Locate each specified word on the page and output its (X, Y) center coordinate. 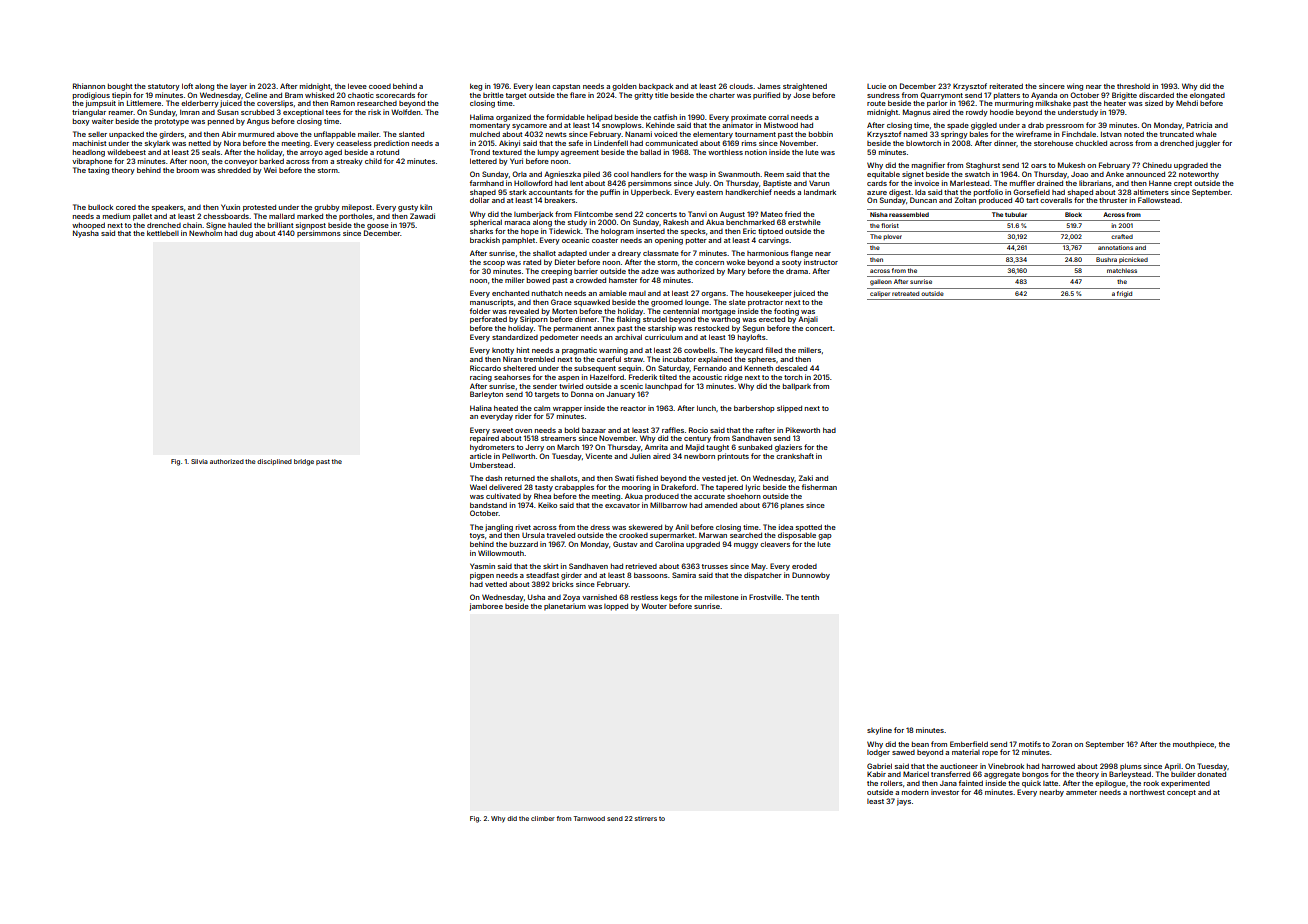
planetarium (565, 607)
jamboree (486, 607)
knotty (503, 351)
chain (192, 225)
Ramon (343, 103)
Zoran (1062, 744)
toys (477, 536)
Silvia (199, 461)
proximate (748, 118)
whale (1206, 134)
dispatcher (763, 576)
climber (543, 818)
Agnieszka (562, 175)
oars (1039, 166)
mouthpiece (1193, 745)
